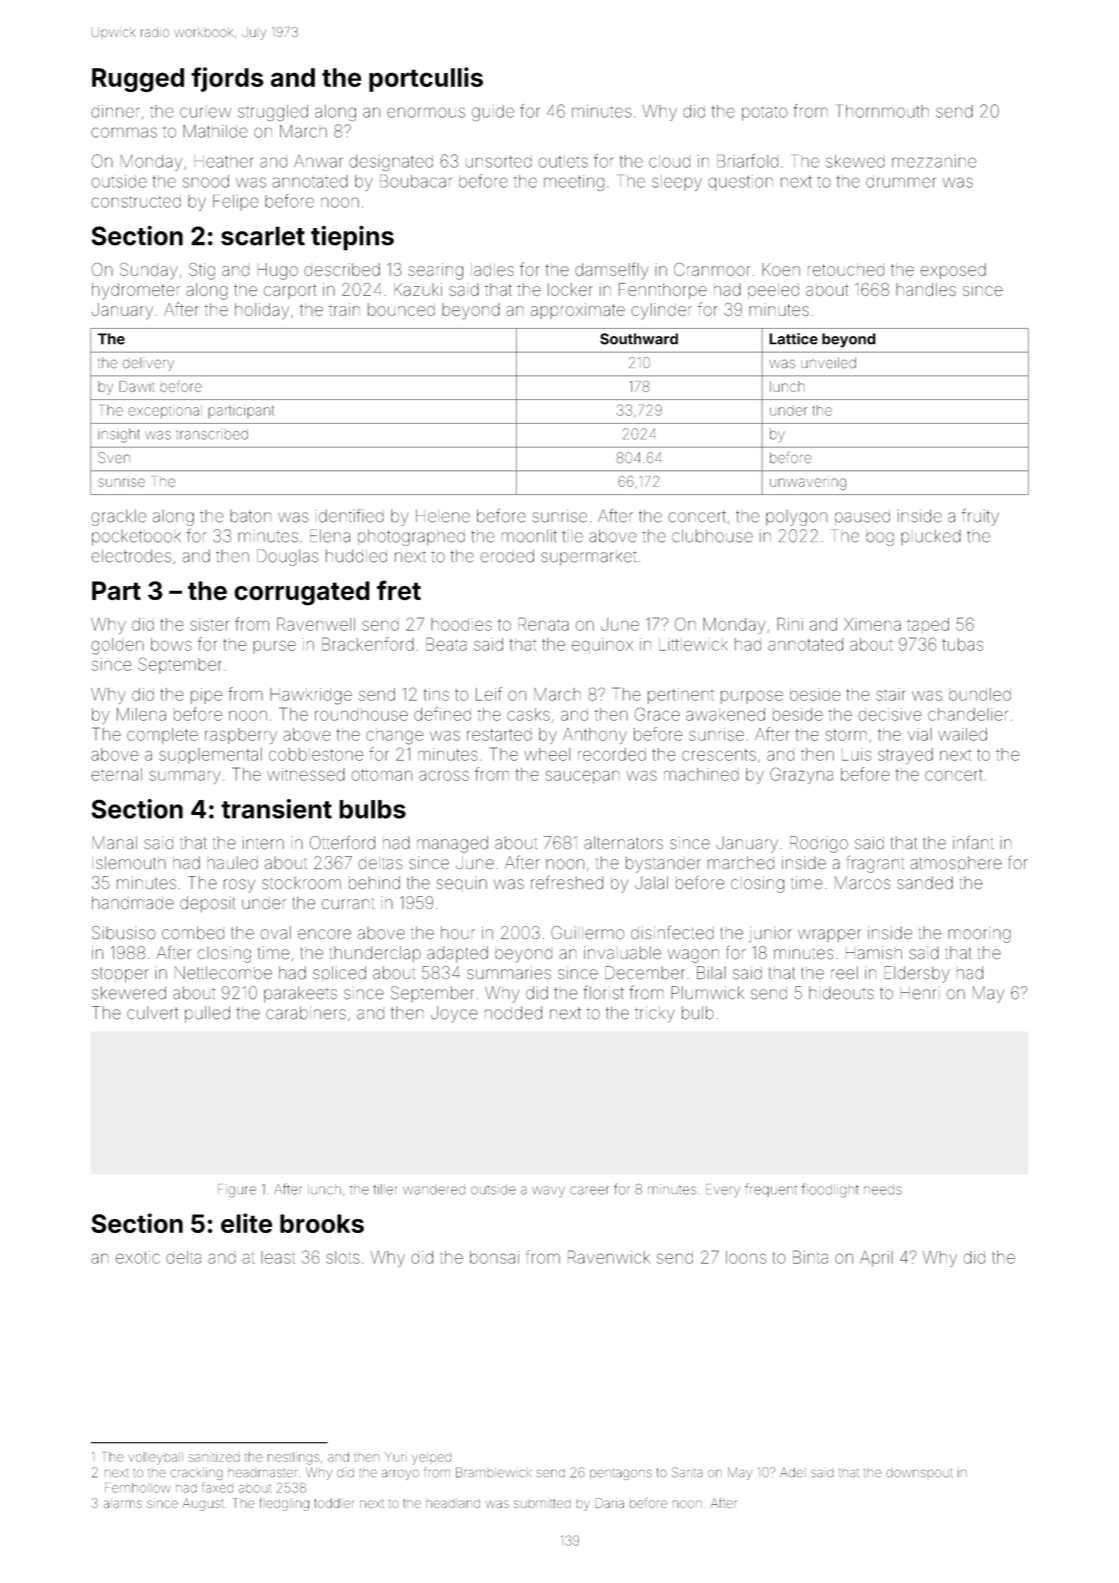 The image size is (1119, 1583). Describe the element at coordinates (493, 113) in the screenshot. I see `guide` at that location.
